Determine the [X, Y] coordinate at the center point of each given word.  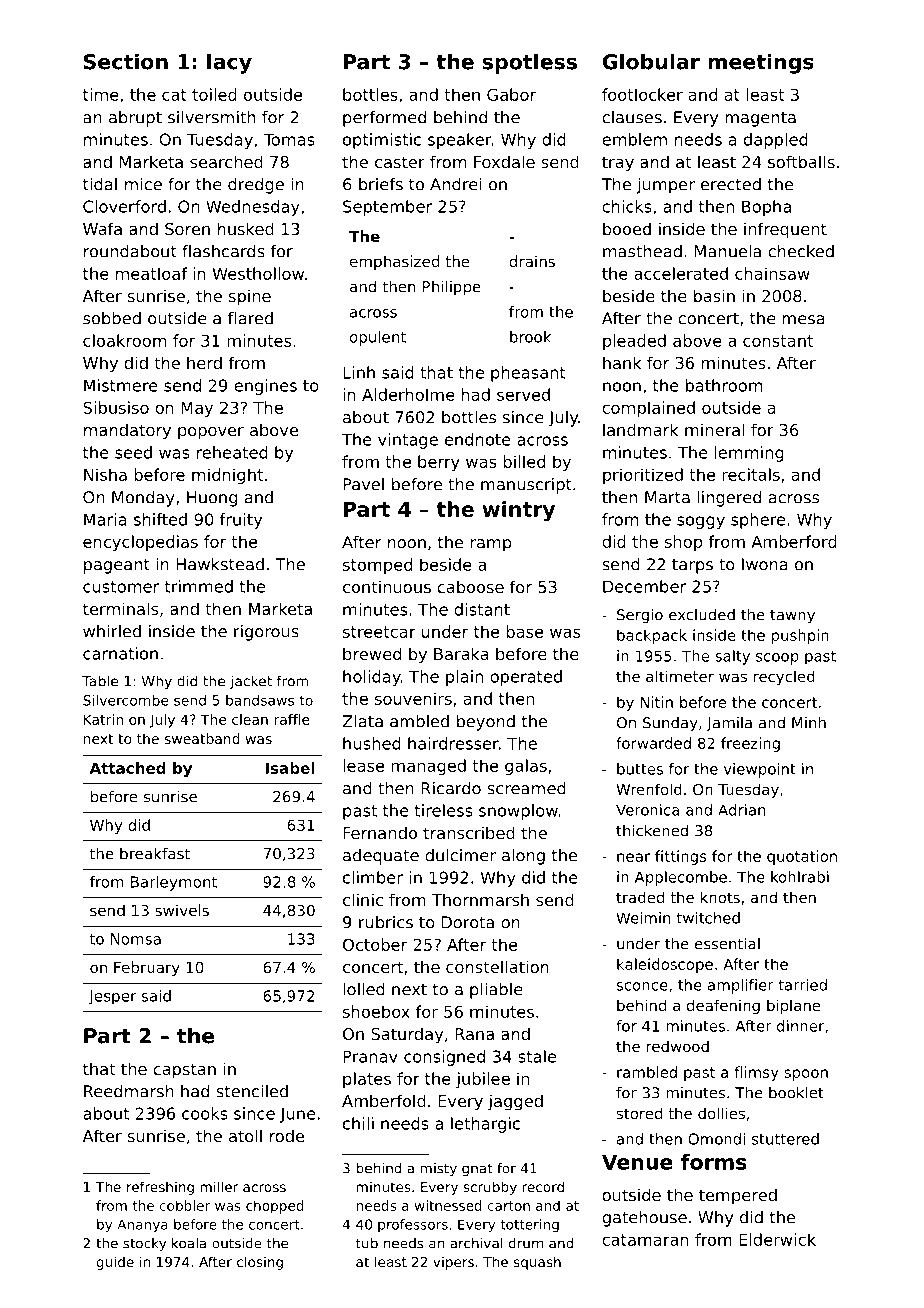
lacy [229, 63]
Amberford [794, 541]
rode [287, 1135]
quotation [802, 857]
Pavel [363, 484]
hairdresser [453, 743]
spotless [530, 63]
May [197, 409]
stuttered [785, 1139]
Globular [651, 61]
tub [367, 1243]
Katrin [103, 719]
